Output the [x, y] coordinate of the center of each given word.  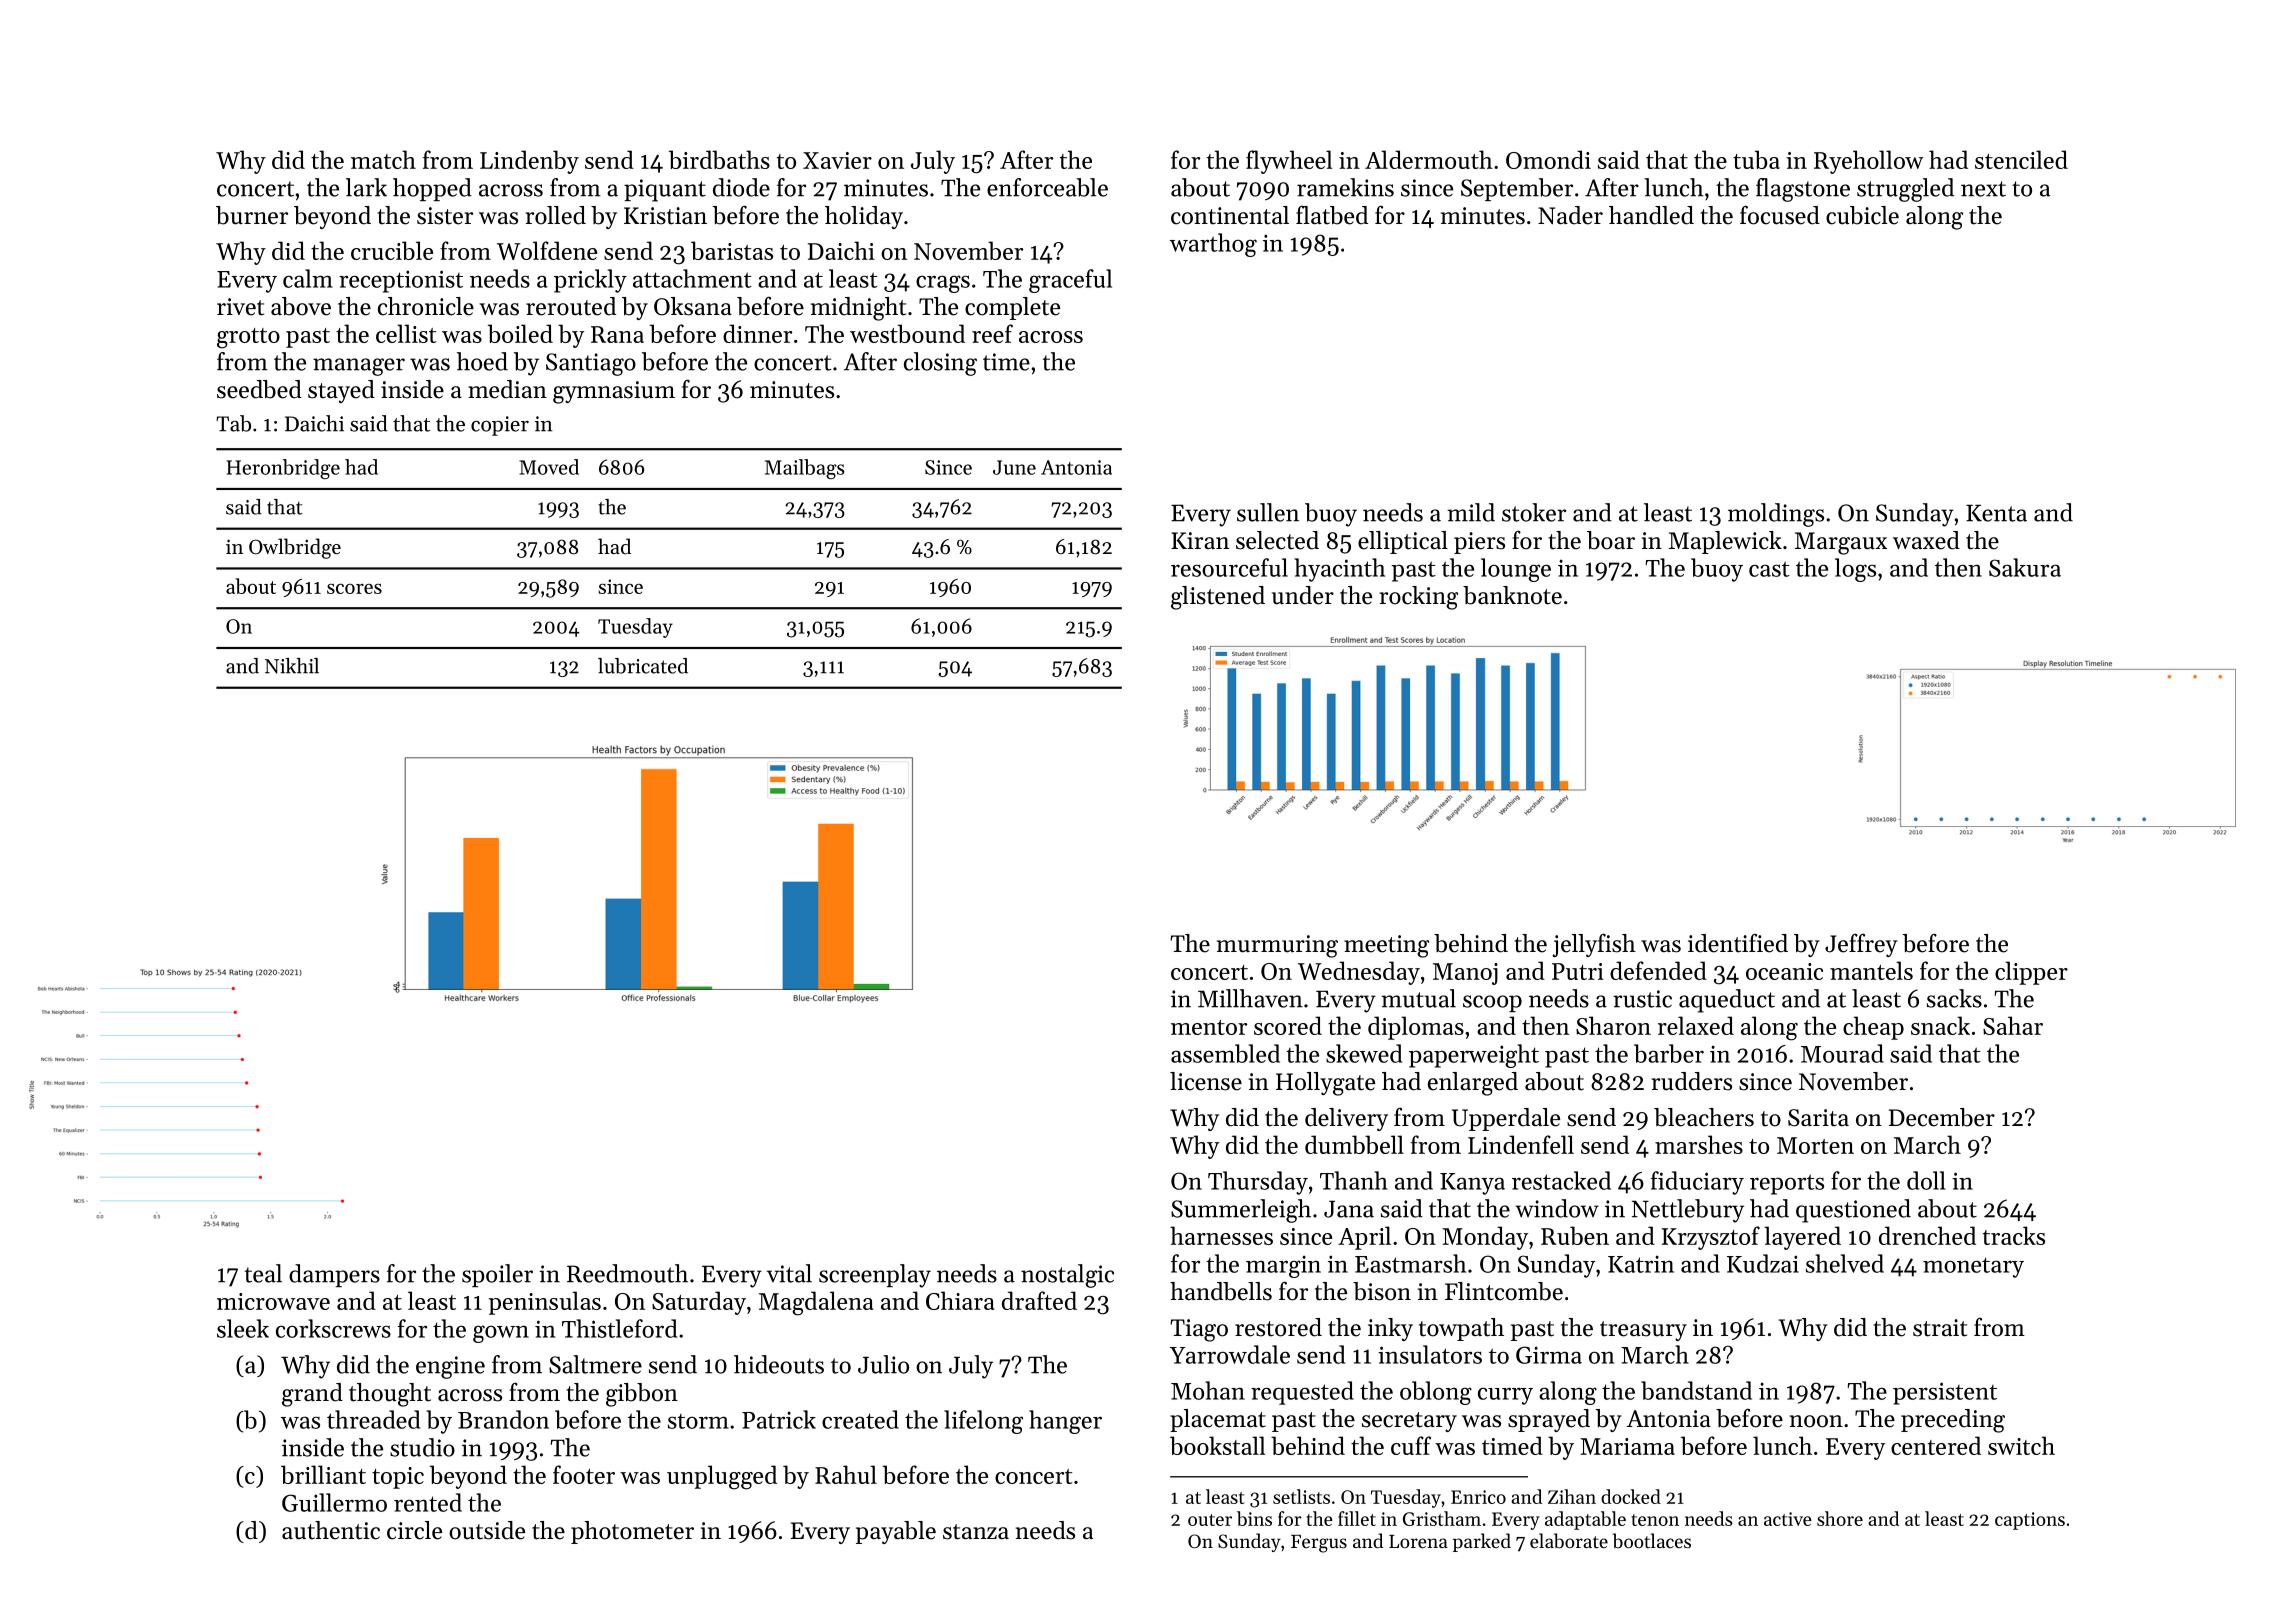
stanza [976, 1532]
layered [1802, 1238]
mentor [1209, 1027]
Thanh [1354, 1180]
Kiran [1200, 540]
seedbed [259, 389]
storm [698, 1421]
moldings [1776, 515]
